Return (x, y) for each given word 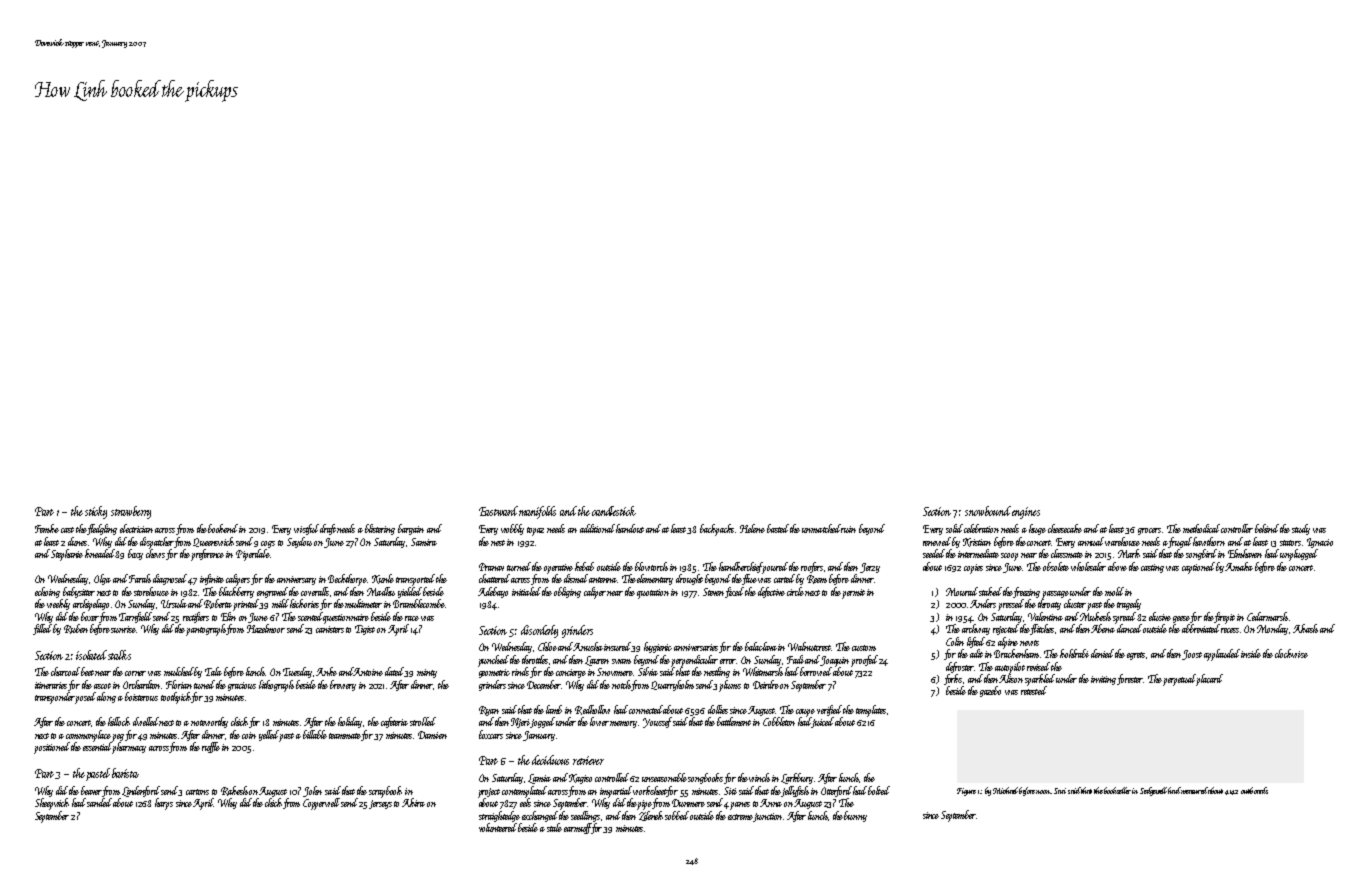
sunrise (123, 629)
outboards (1254, 790)
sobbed (677, 815)
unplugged (1299, 555)
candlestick (614, 511)
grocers (1149, 531)
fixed (734, 592)
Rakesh (234, 791)
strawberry (131, 512)
